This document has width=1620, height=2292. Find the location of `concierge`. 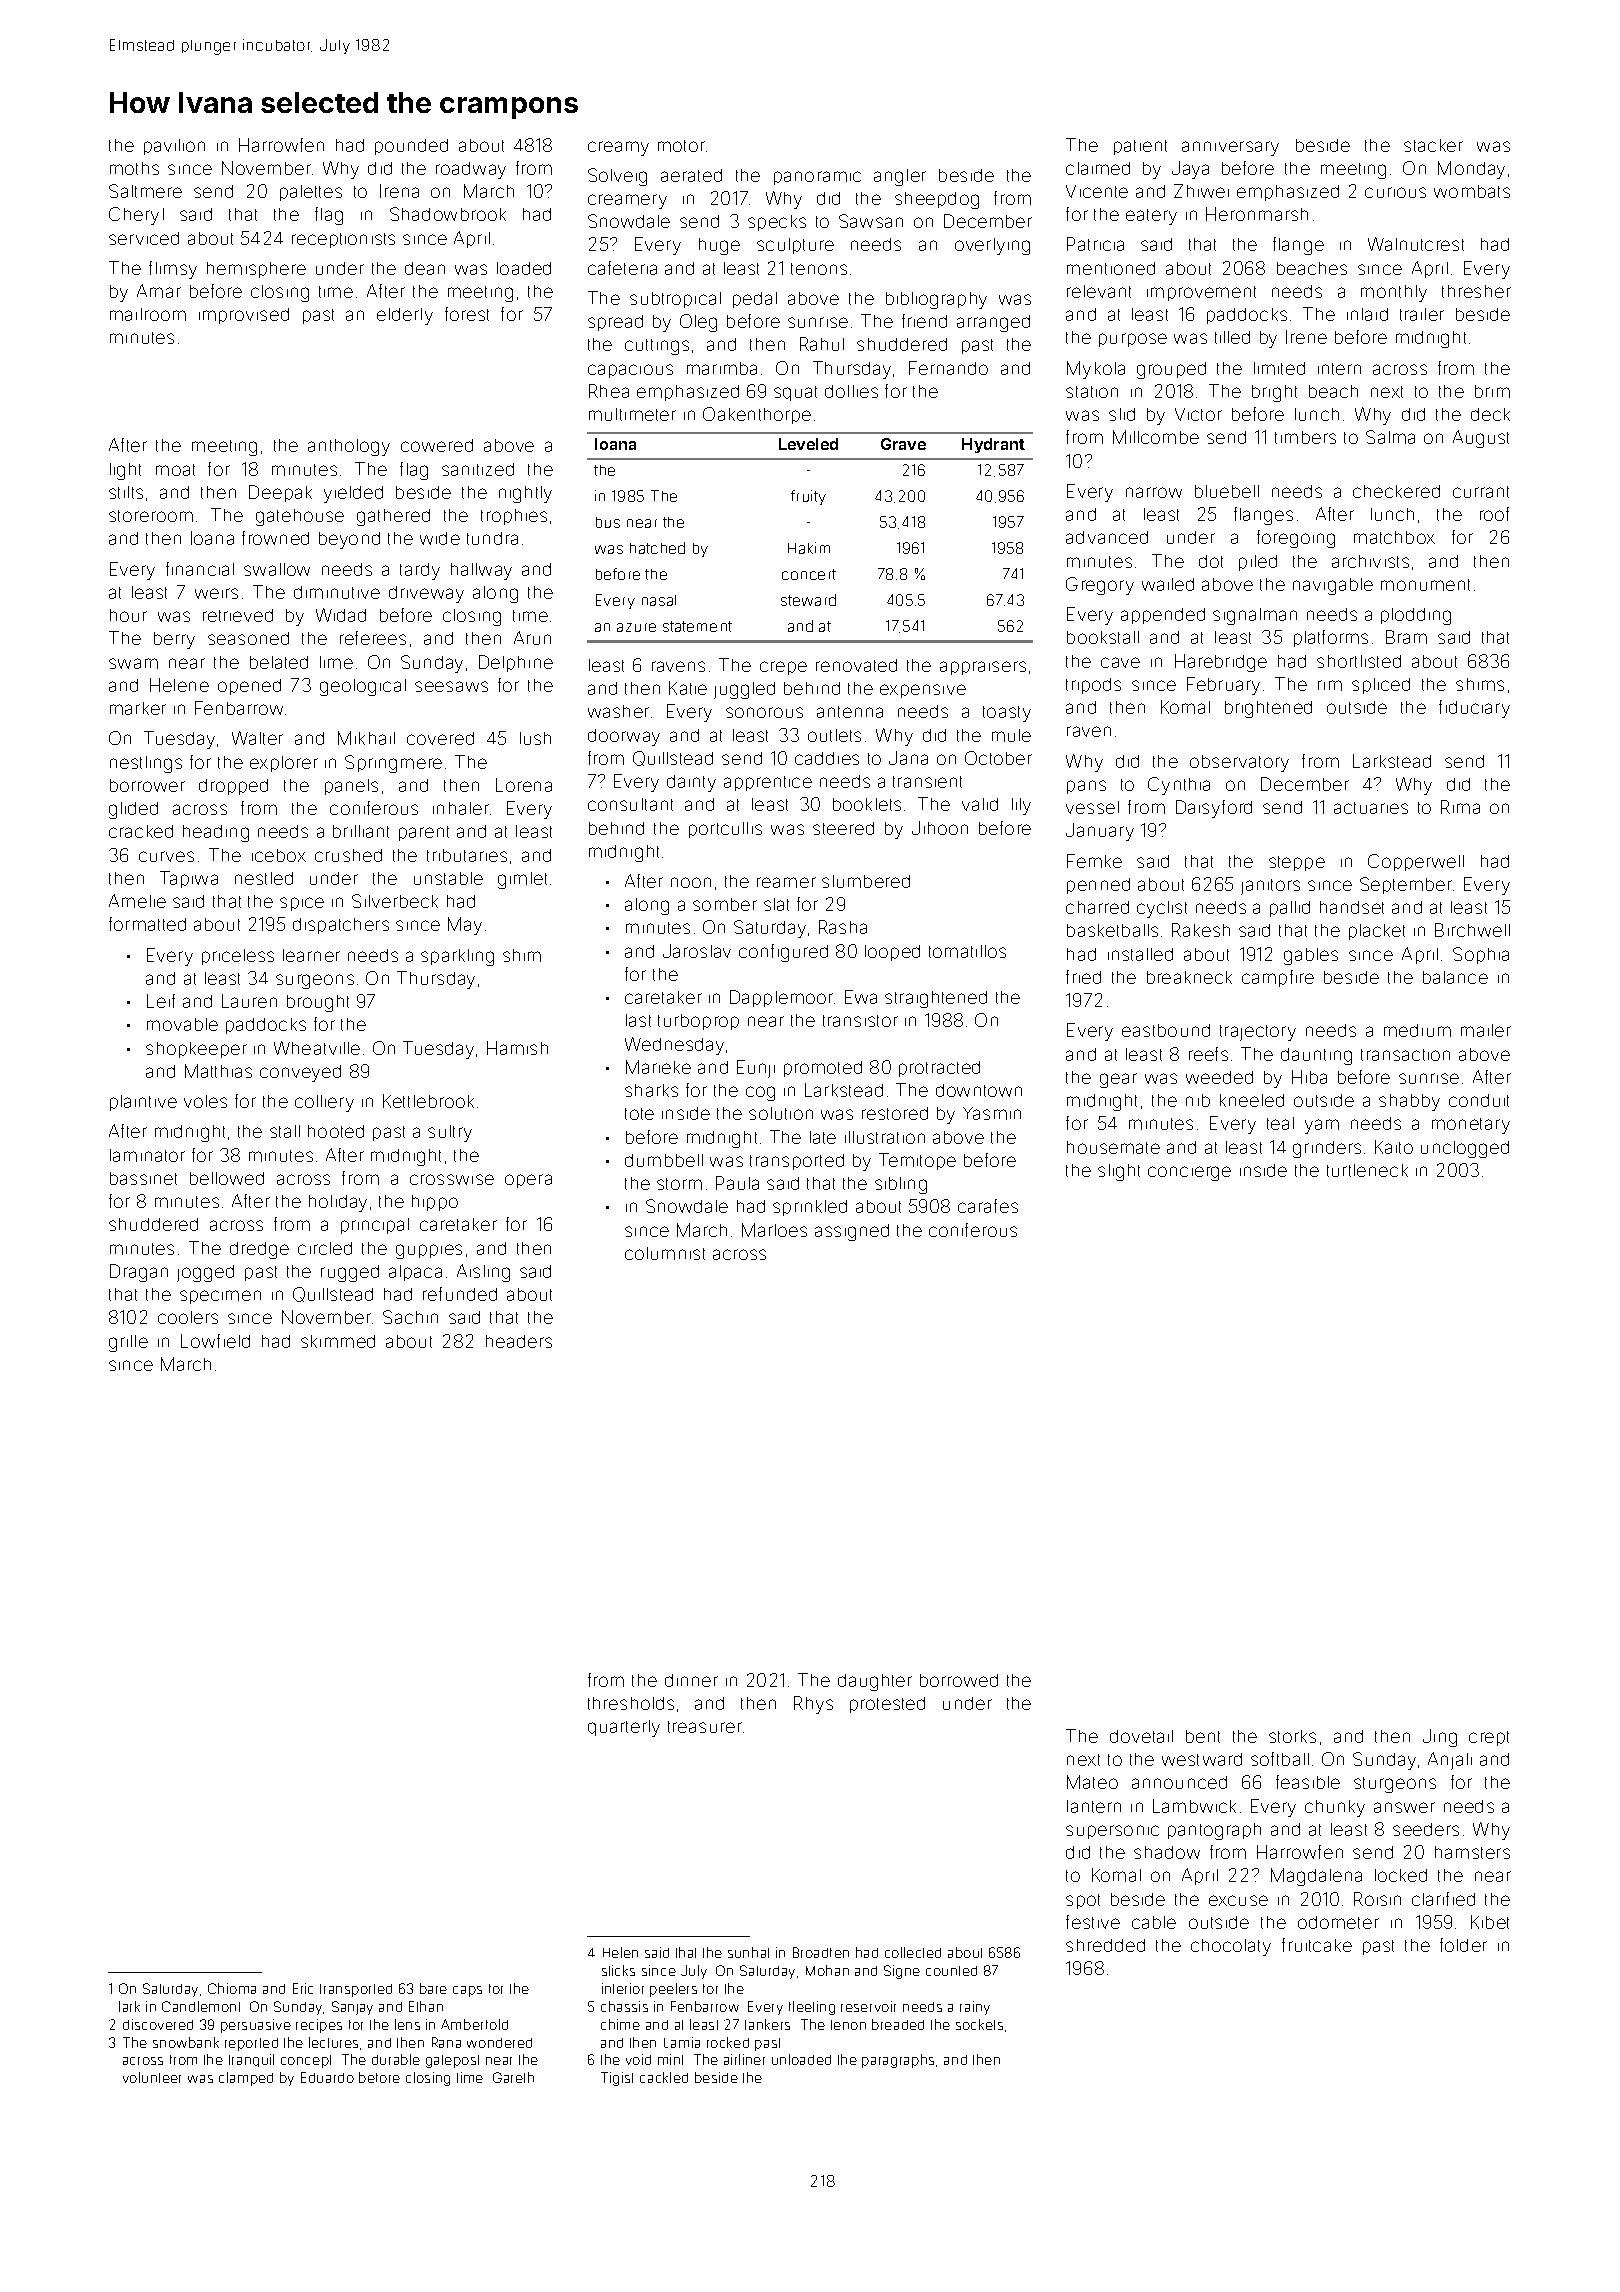

concierge is located at coordinates (1189, 1173).
